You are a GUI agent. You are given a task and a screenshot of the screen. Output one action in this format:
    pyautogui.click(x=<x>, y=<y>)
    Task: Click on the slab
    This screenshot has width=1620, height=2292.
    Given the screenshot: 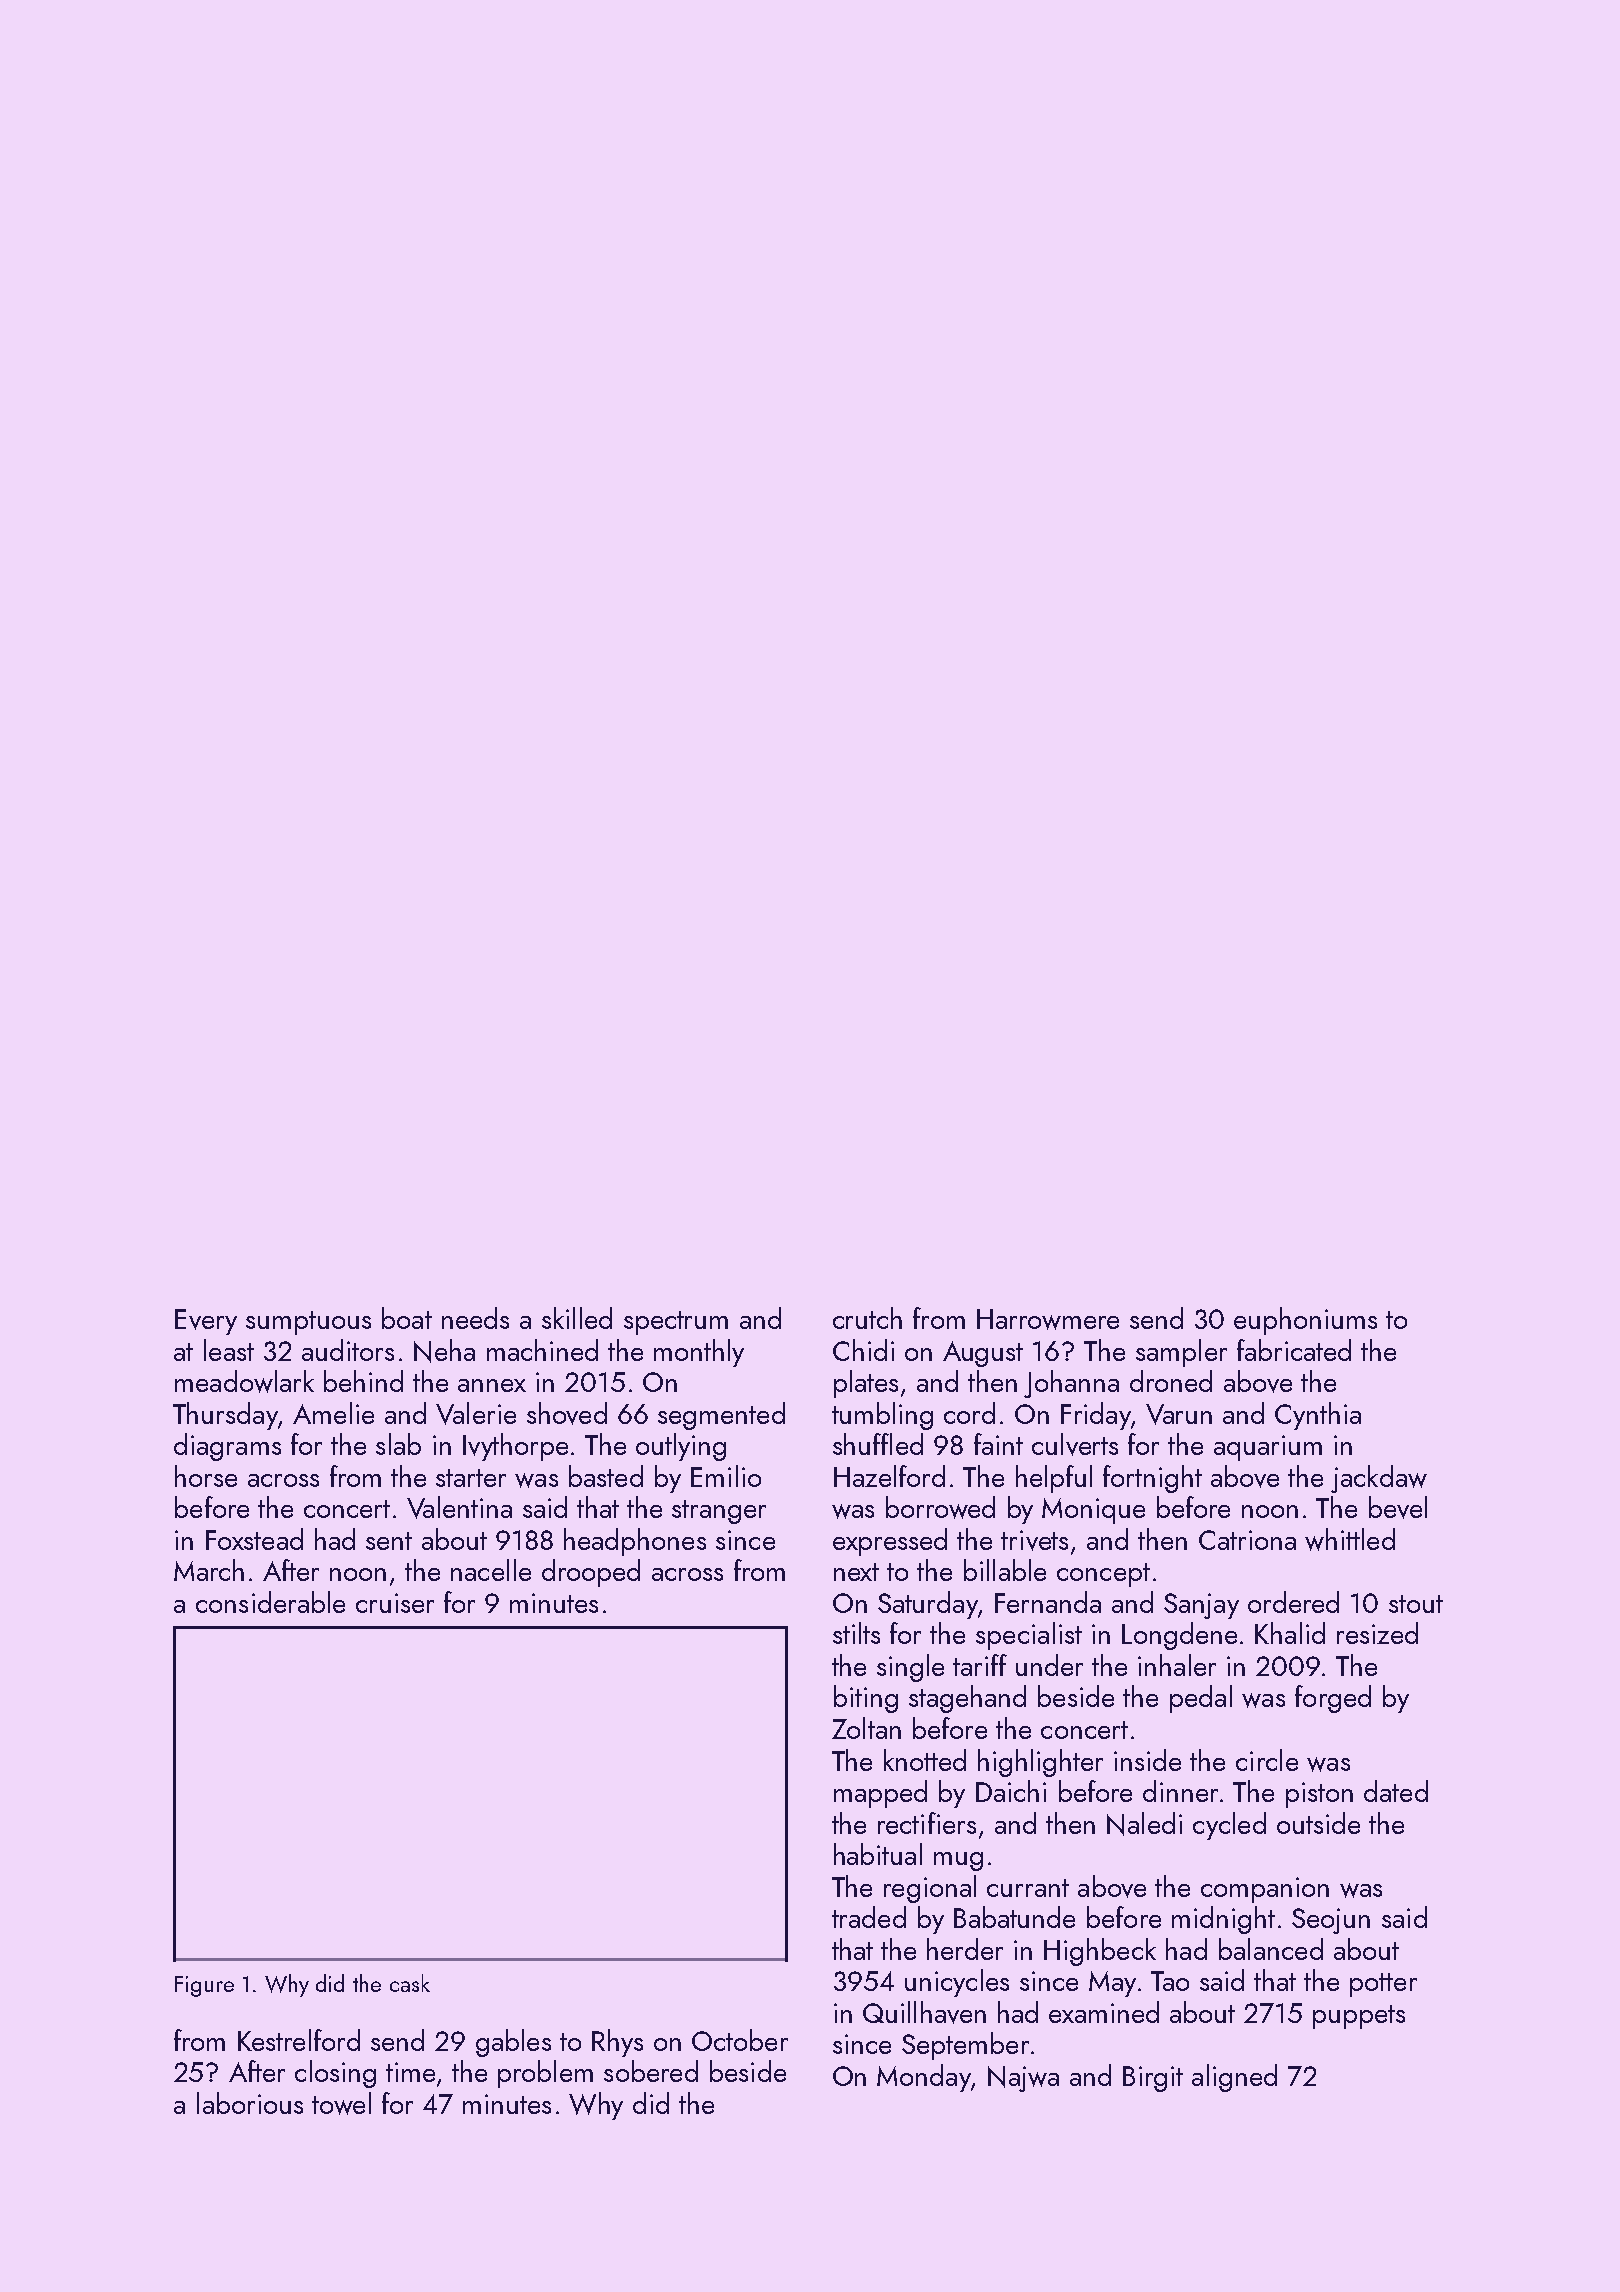 What is the action you would take?
    pyautogui.click(x=398, y=1444)
